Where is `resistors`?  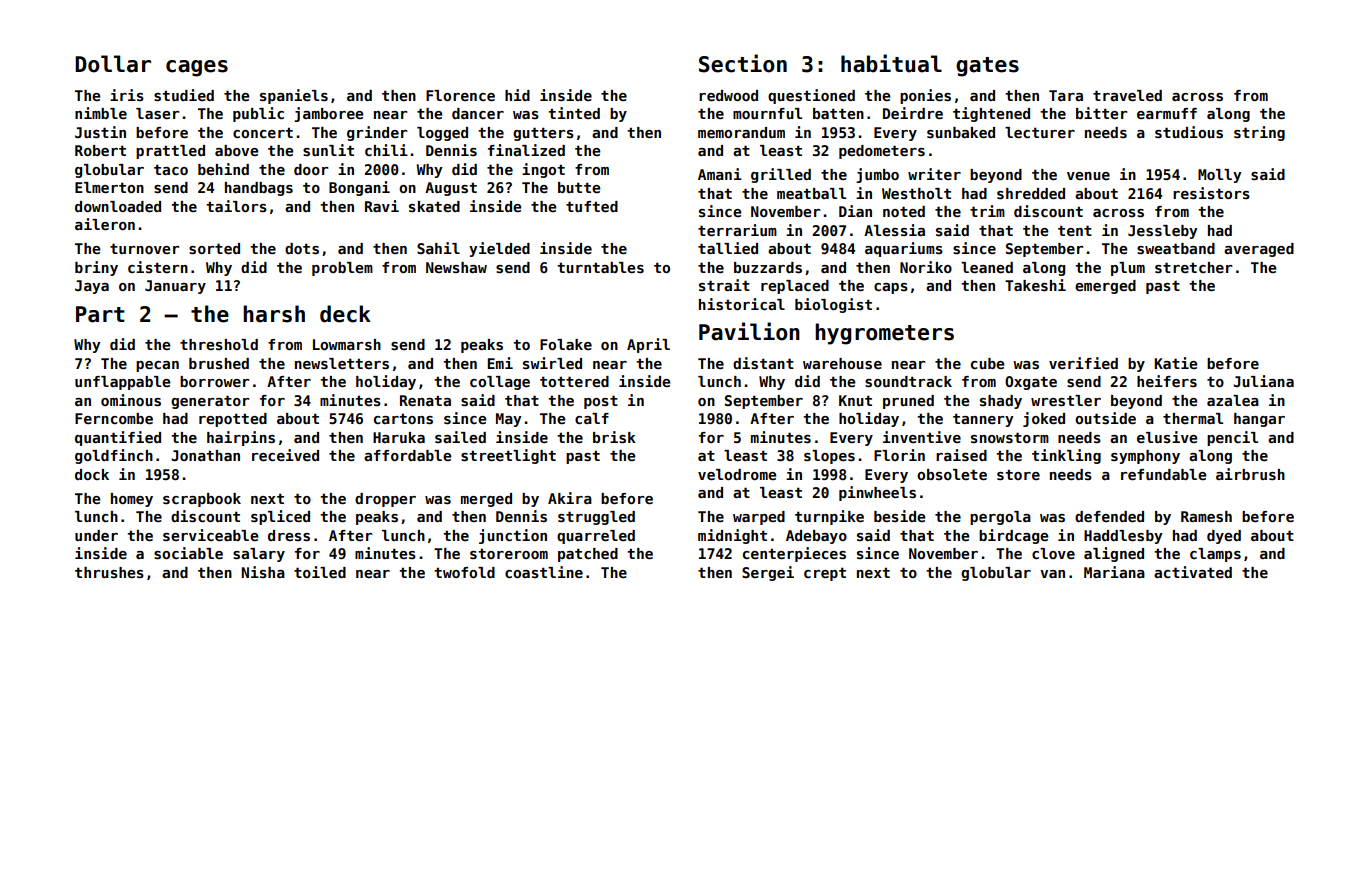
resistors is located at coordinates (1211, 193).
